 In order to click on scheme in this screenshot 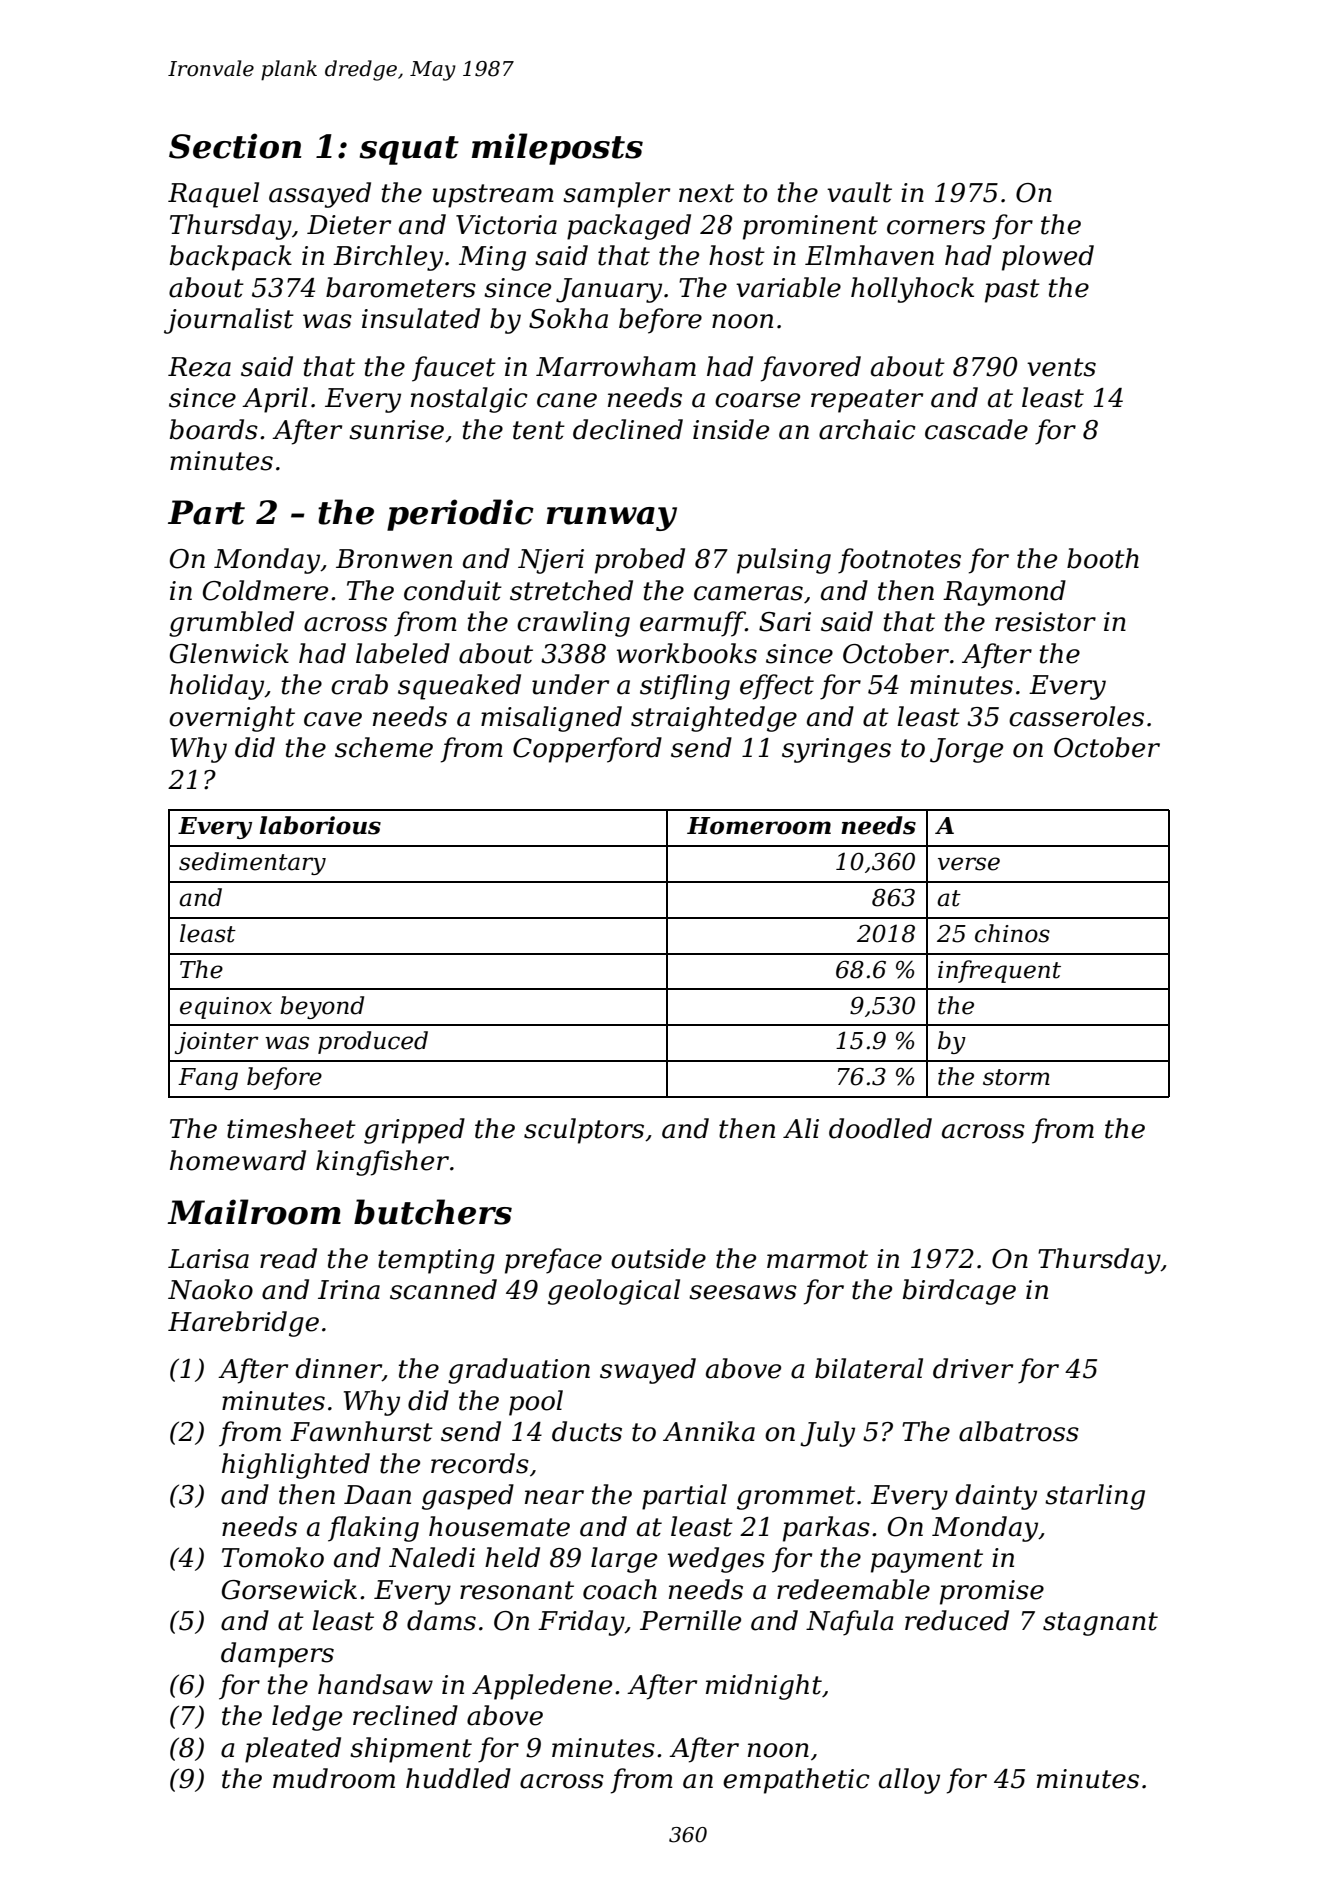, I will do `click(384, 747)`.
